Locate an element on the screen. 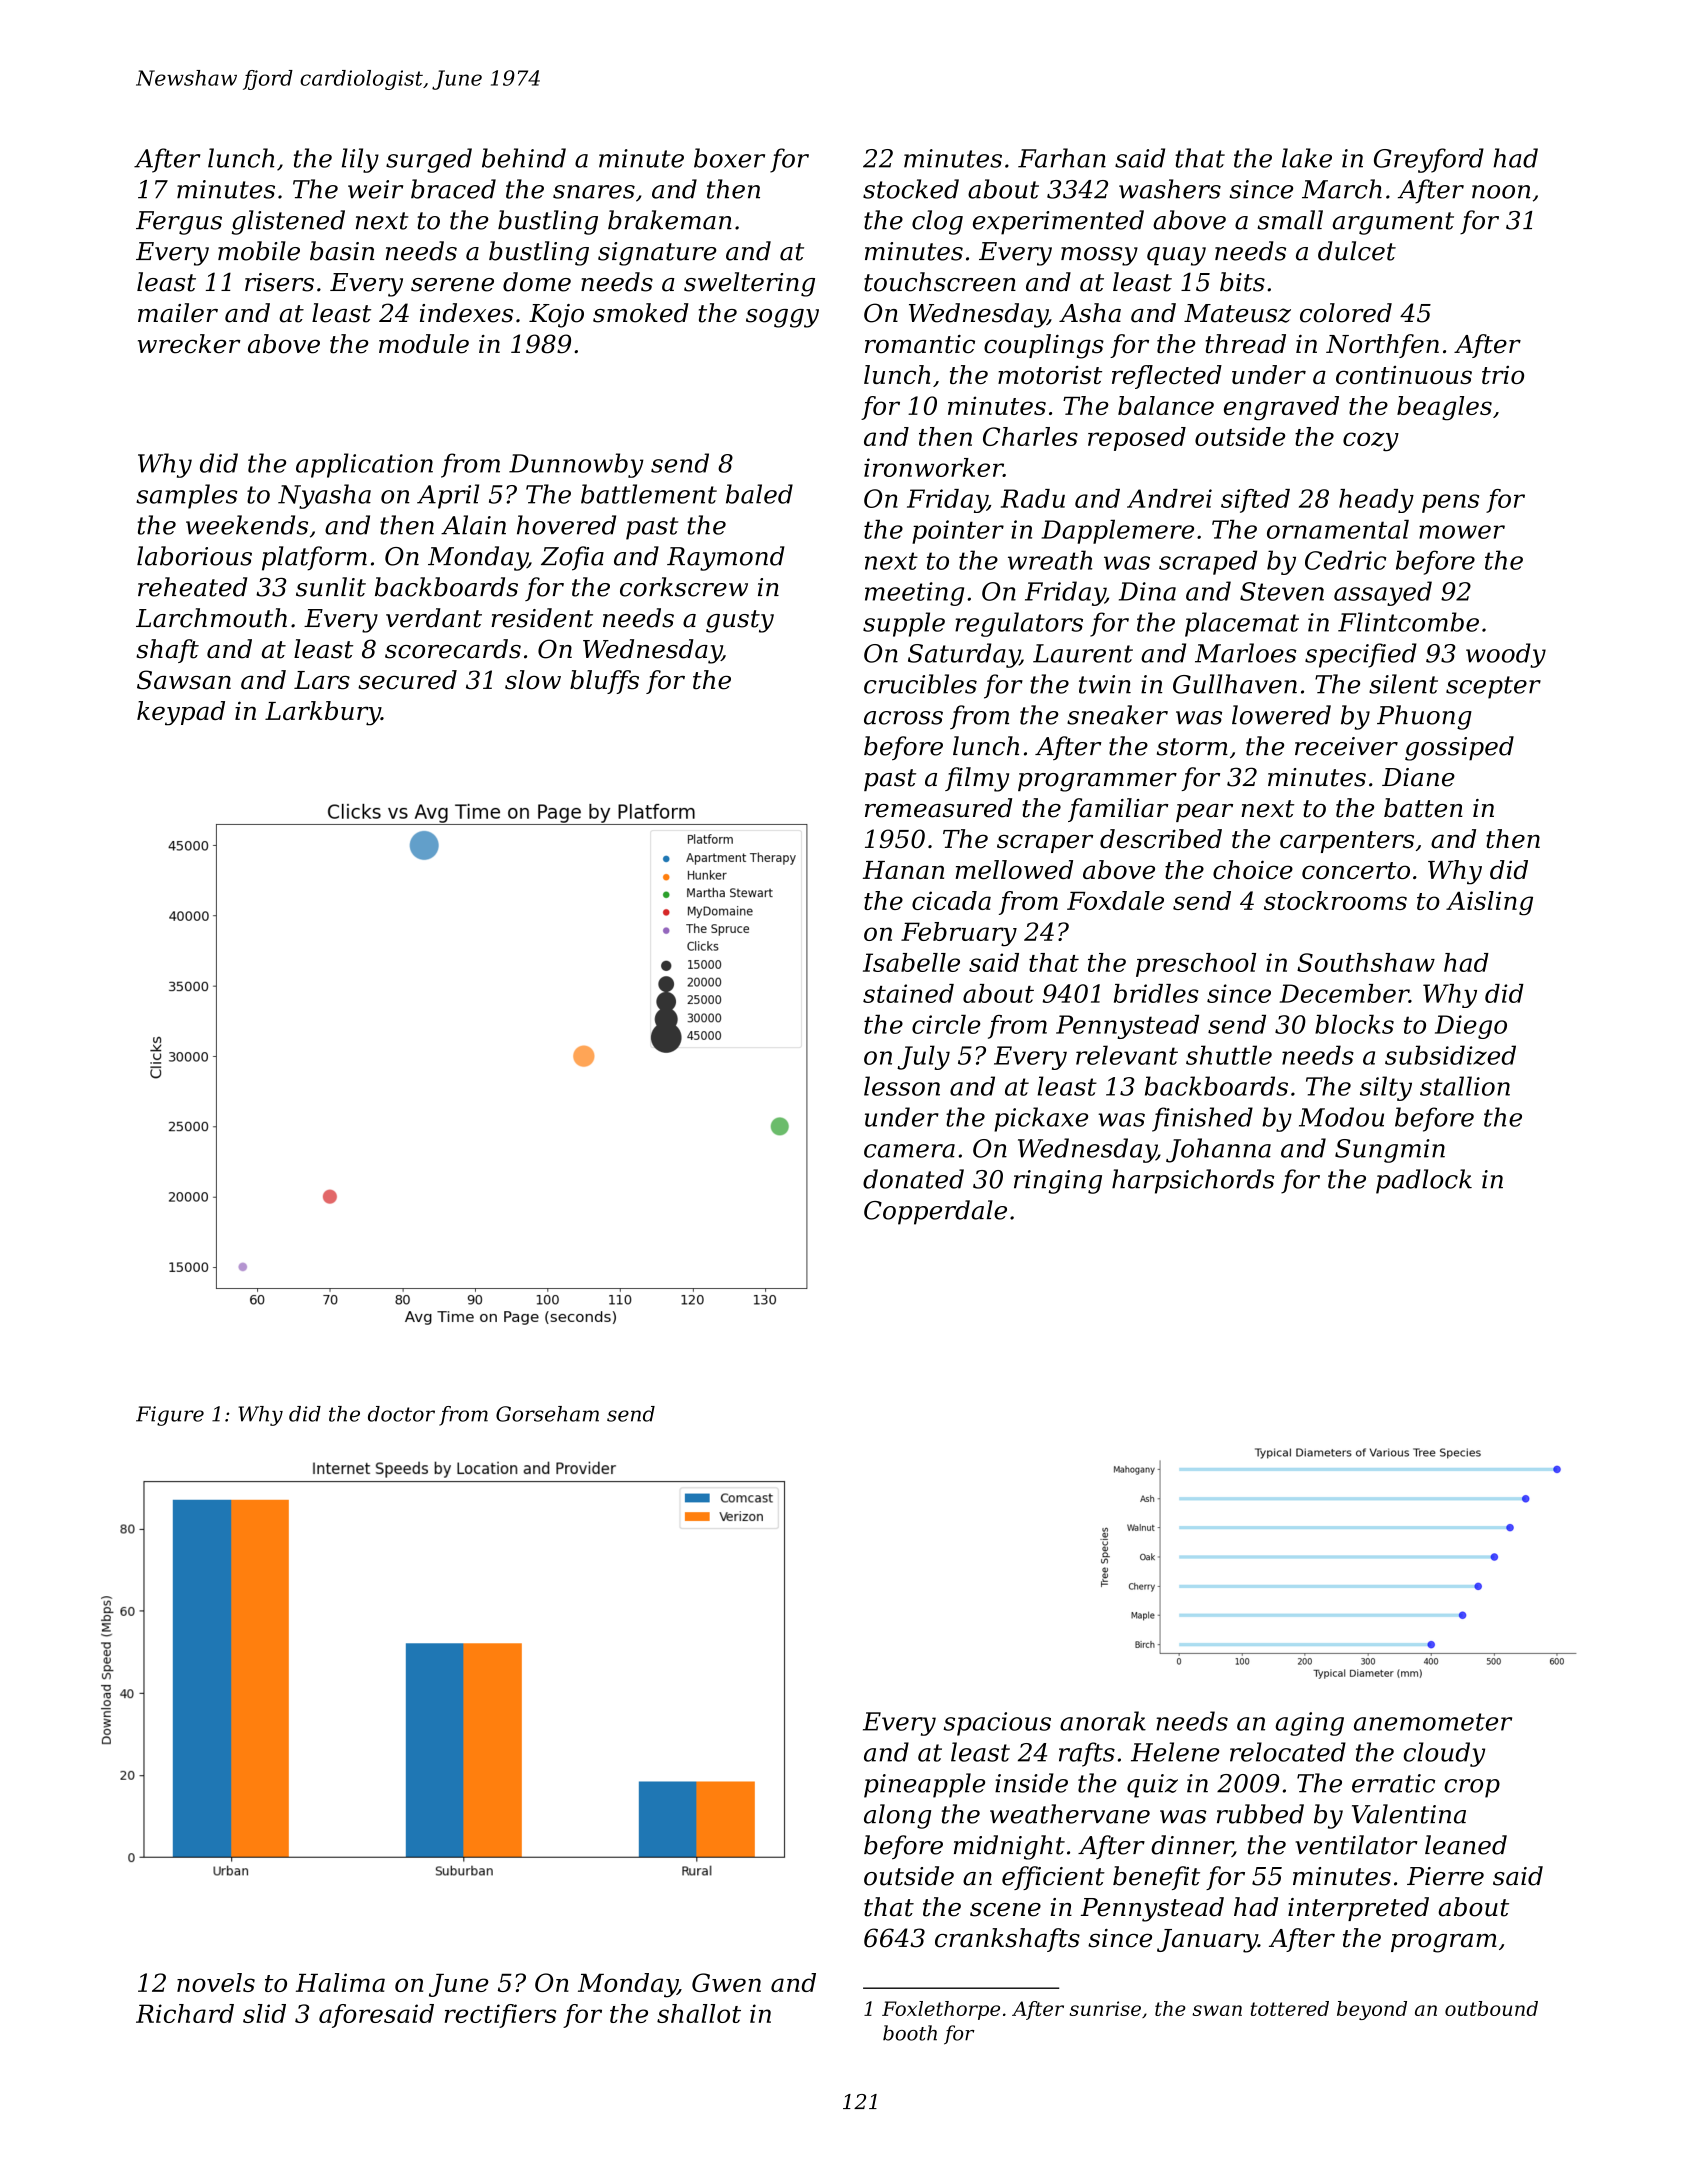 This screenshot has height=2178, width=1683. Northfen is located at coordinates (1382, 346).
